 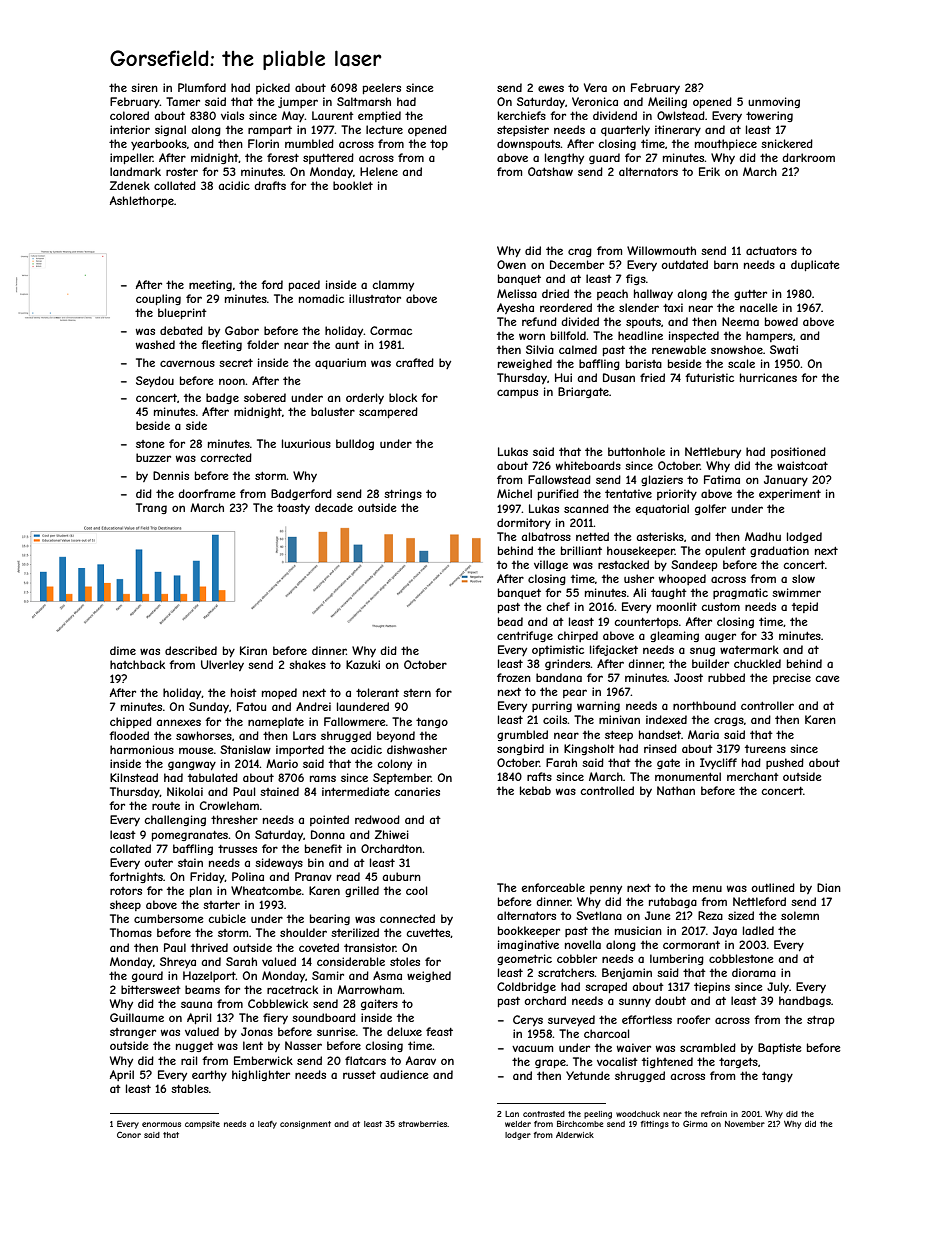 What do you see at coordinates (535, 790) in the screenshot?
I see `kebab` at bounding box center [535, 790].
